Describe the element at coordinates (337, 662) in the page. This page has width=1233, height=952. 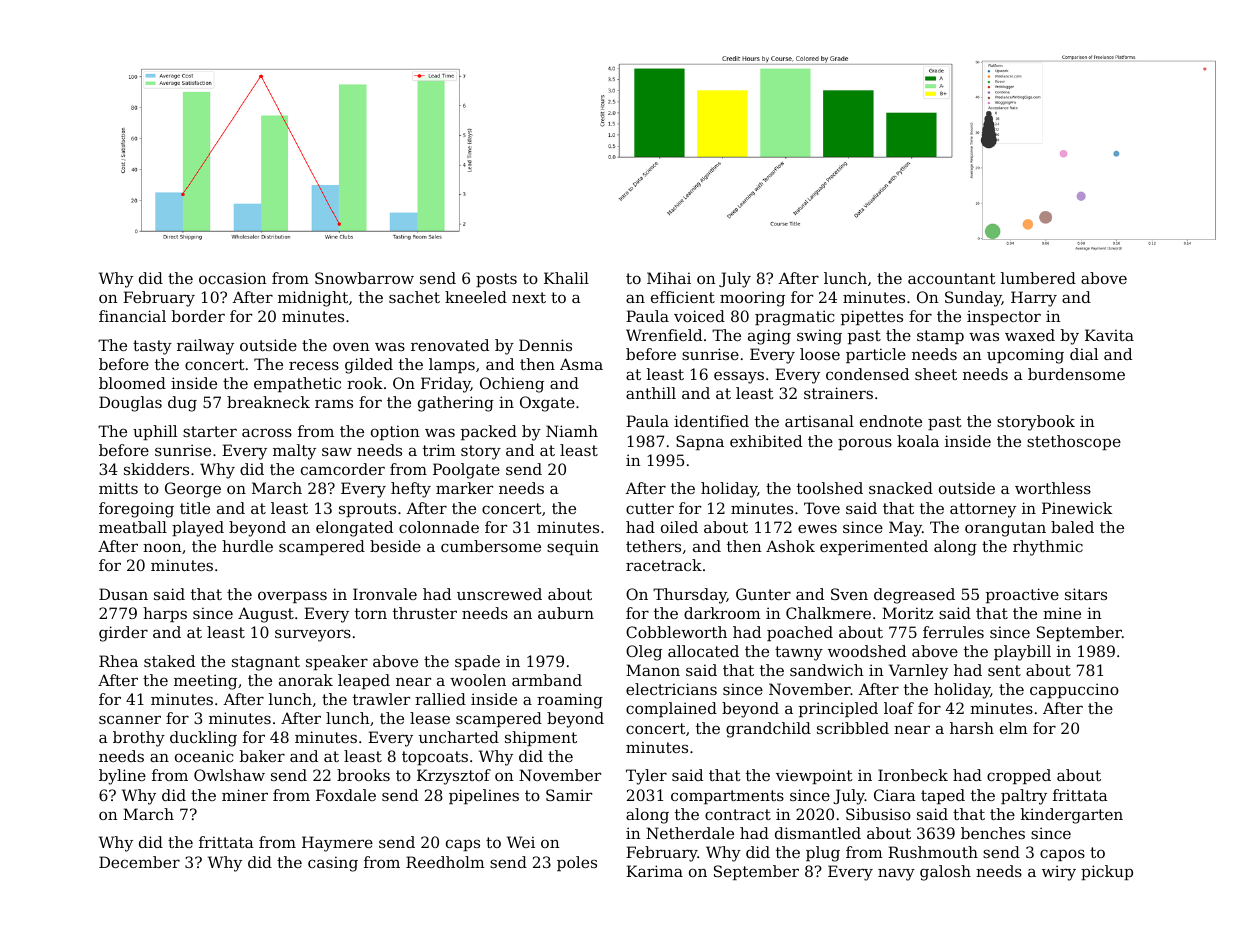
I see `speaker` at that location.
